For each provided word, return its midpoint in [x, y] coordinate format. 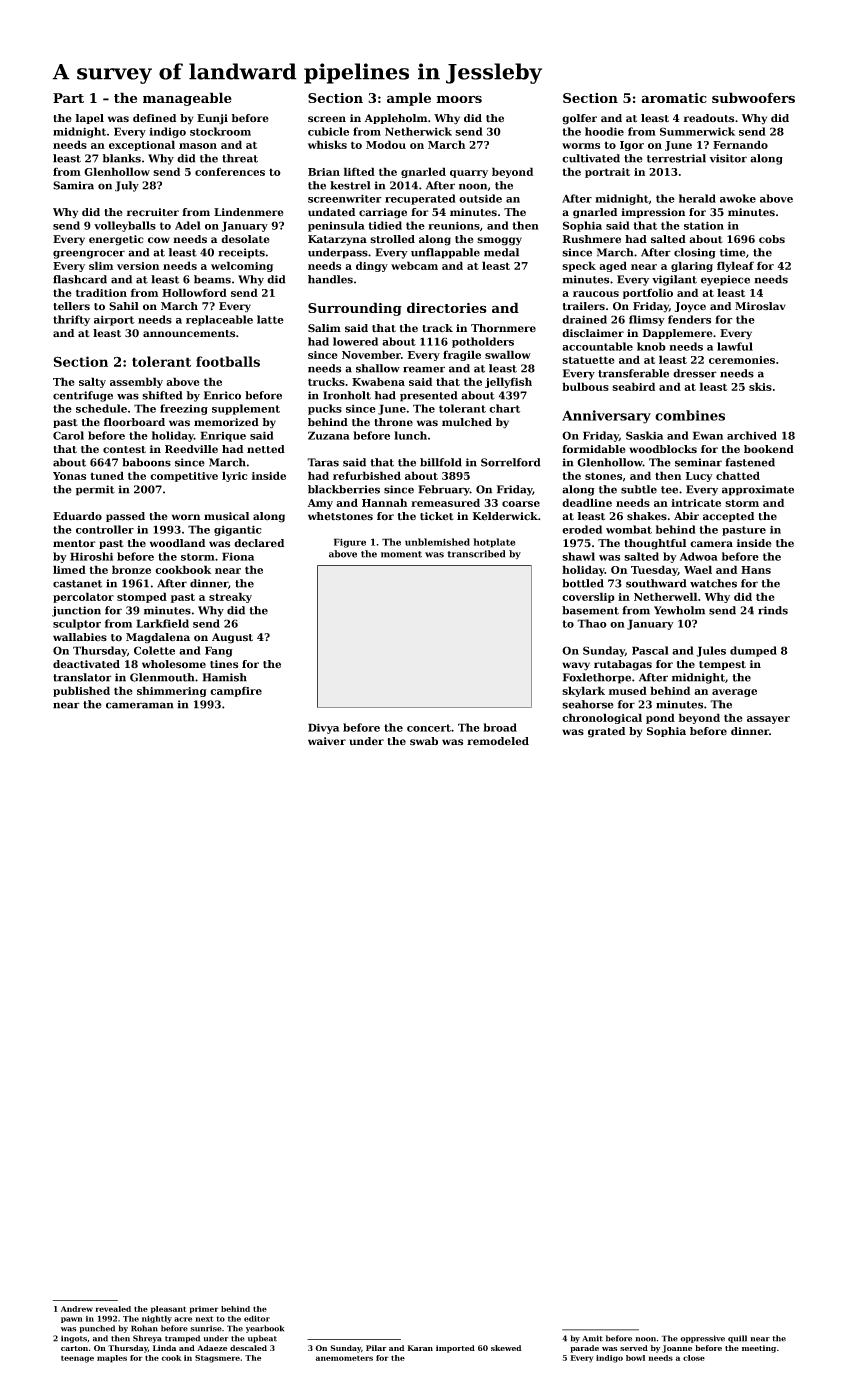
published [81, 691]
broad [500, 727]
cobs [772, 239]
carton [74, 1348]
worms [581, 146]
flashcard [80, 279]
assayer [768, 720]
